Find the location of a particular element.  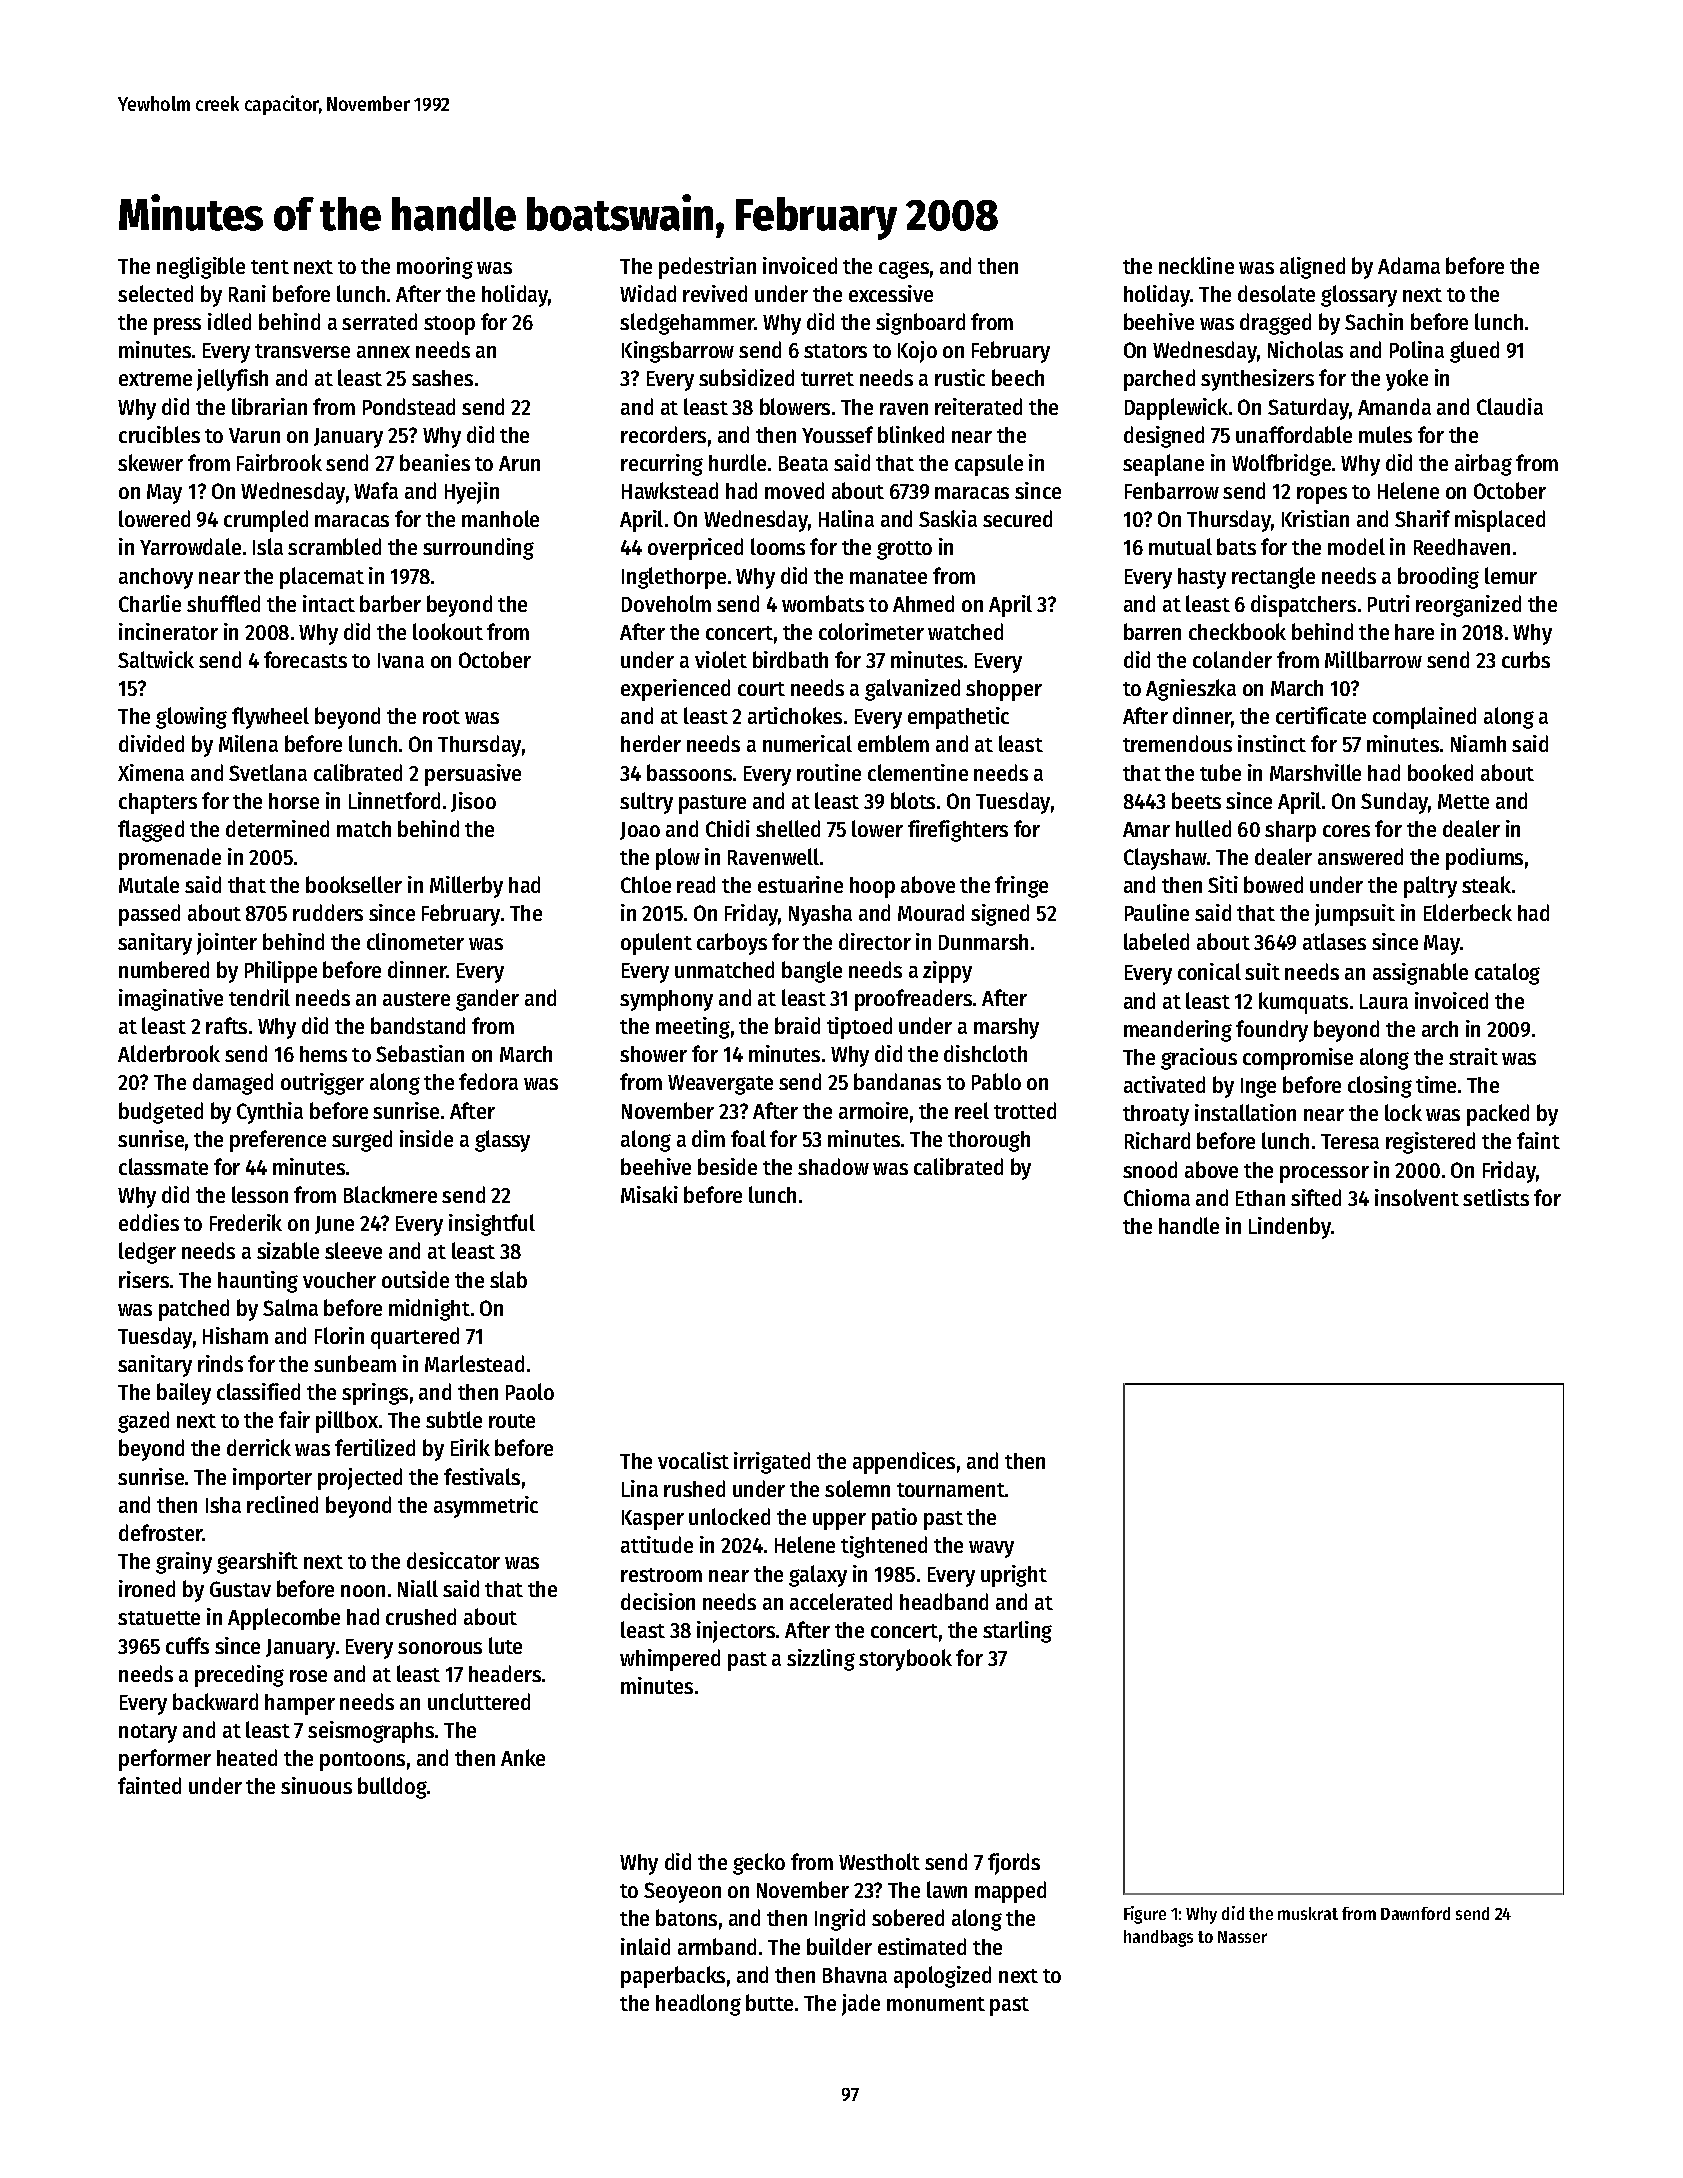

sledgehammer is located at coordinates (687, 324).
